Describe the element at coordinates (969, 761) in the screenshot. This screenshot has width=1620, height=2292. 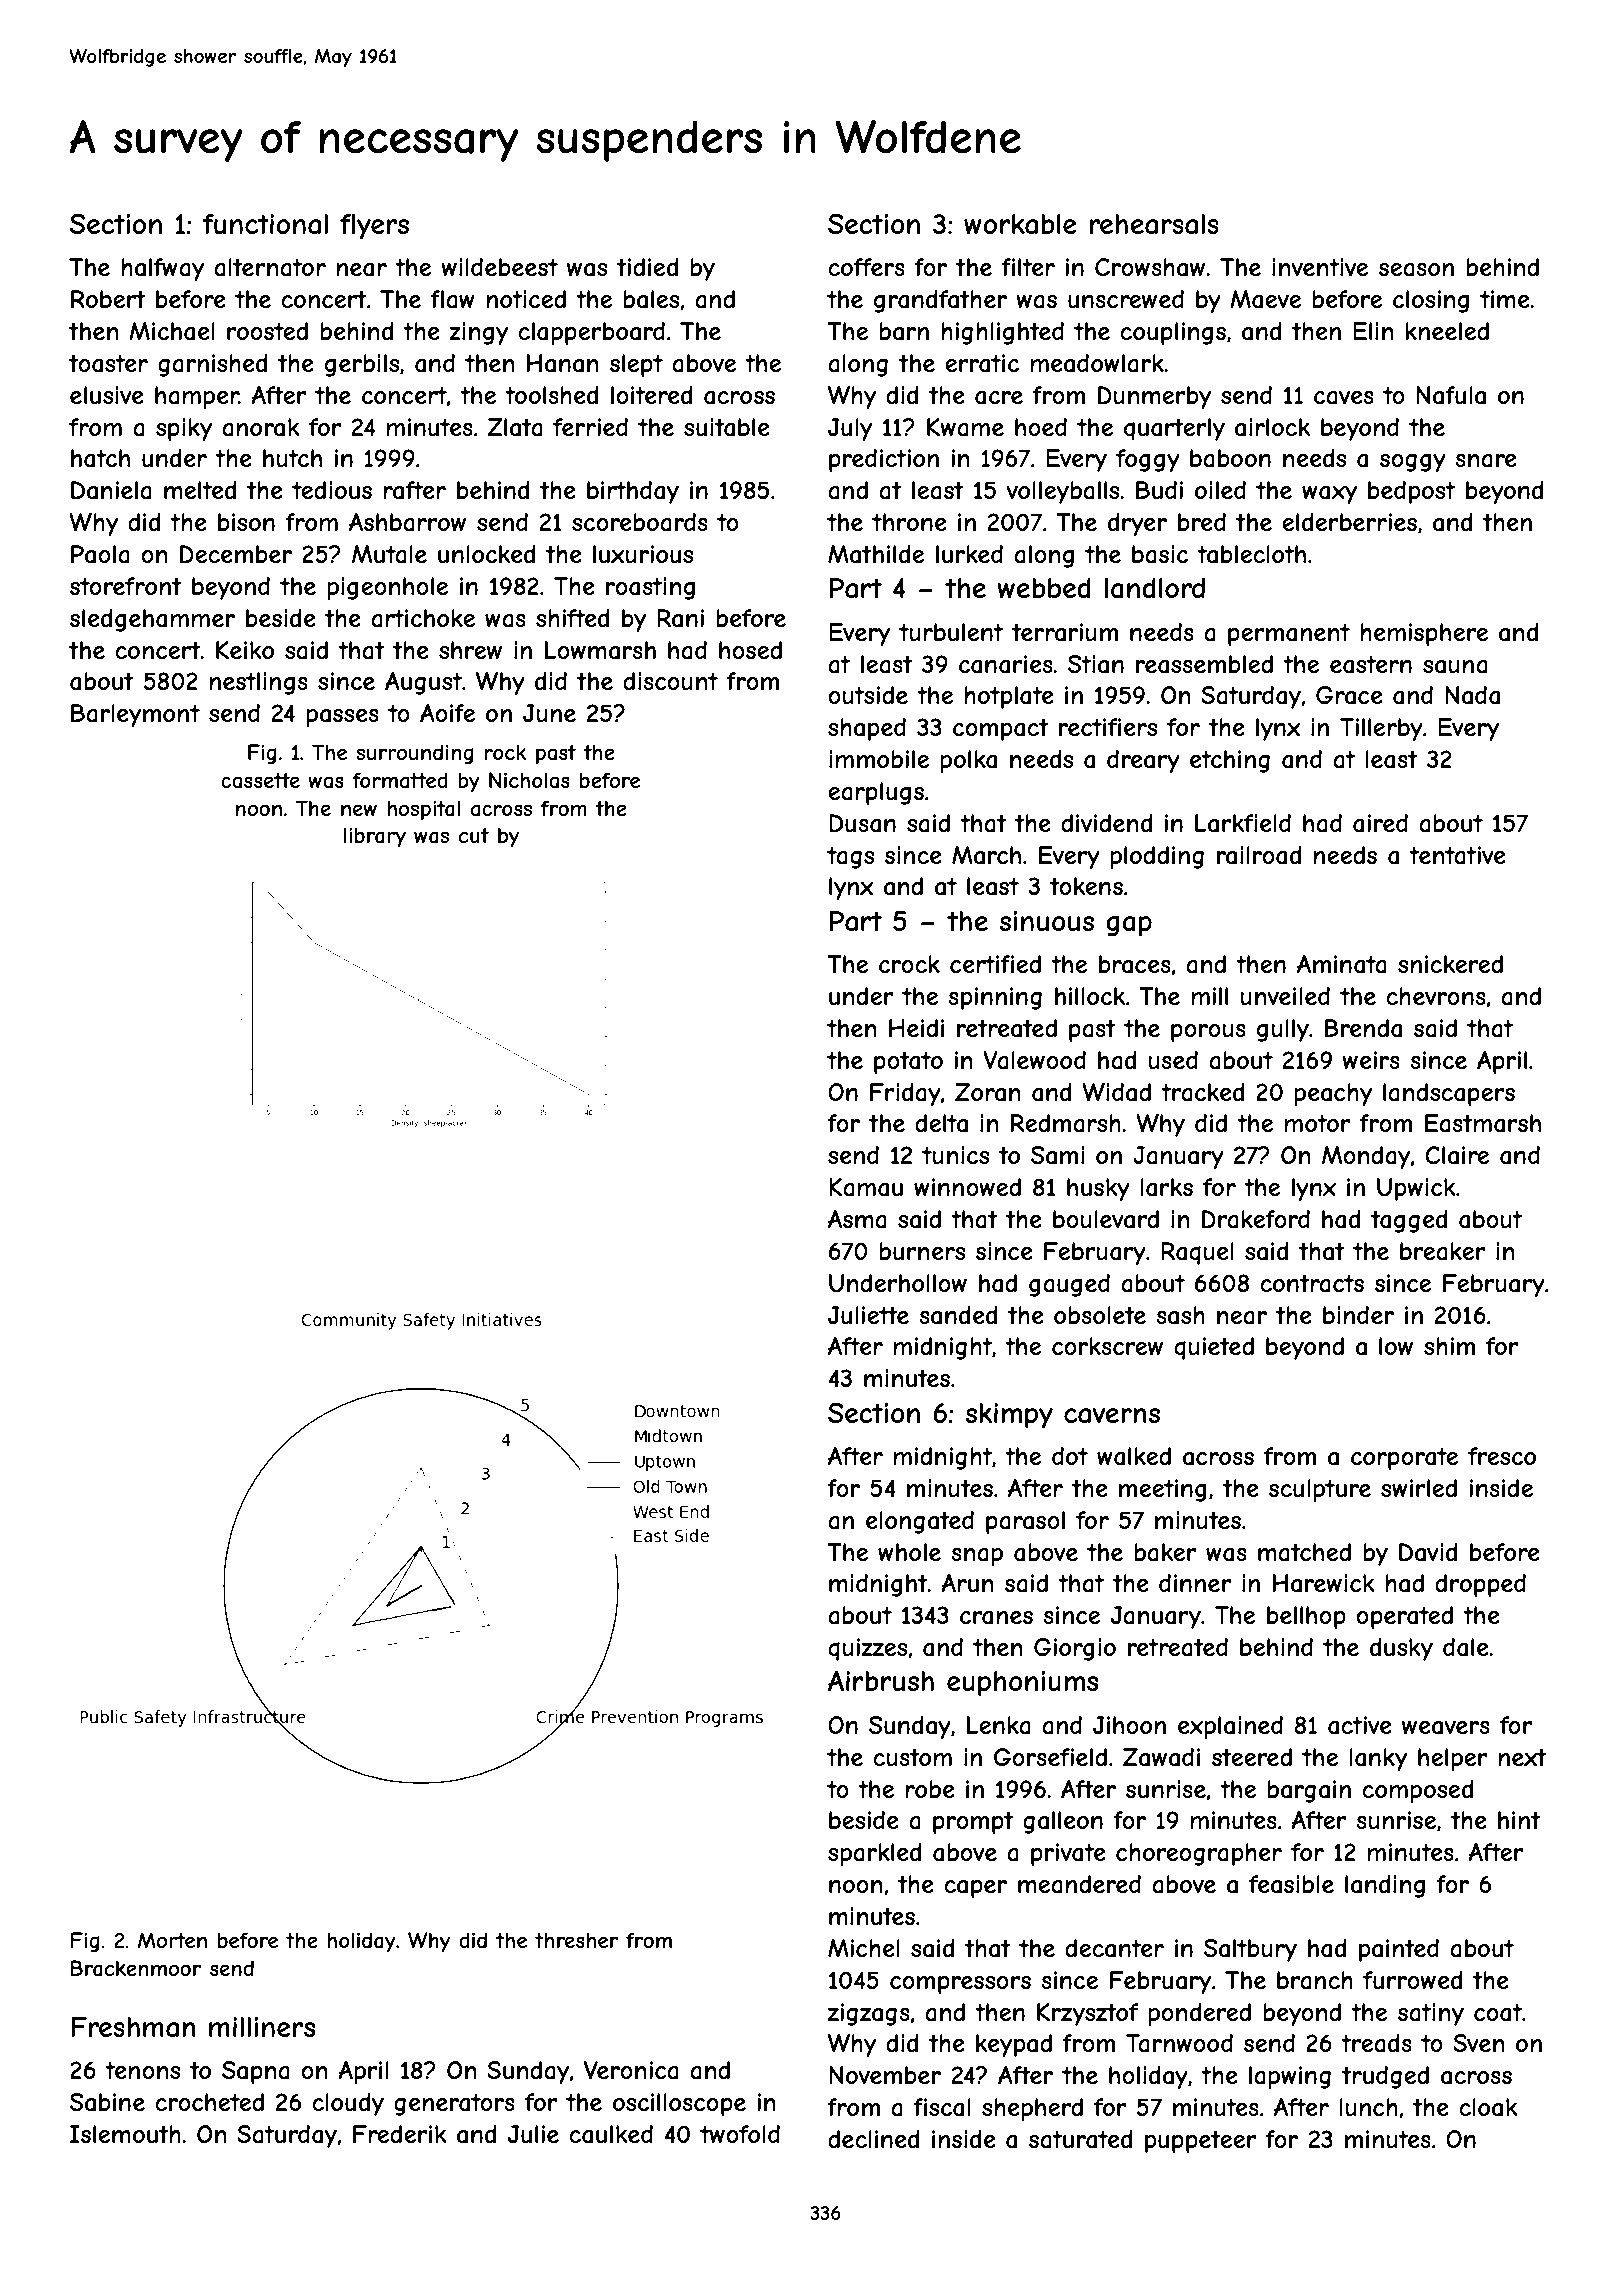
I see `polka` at that location.
